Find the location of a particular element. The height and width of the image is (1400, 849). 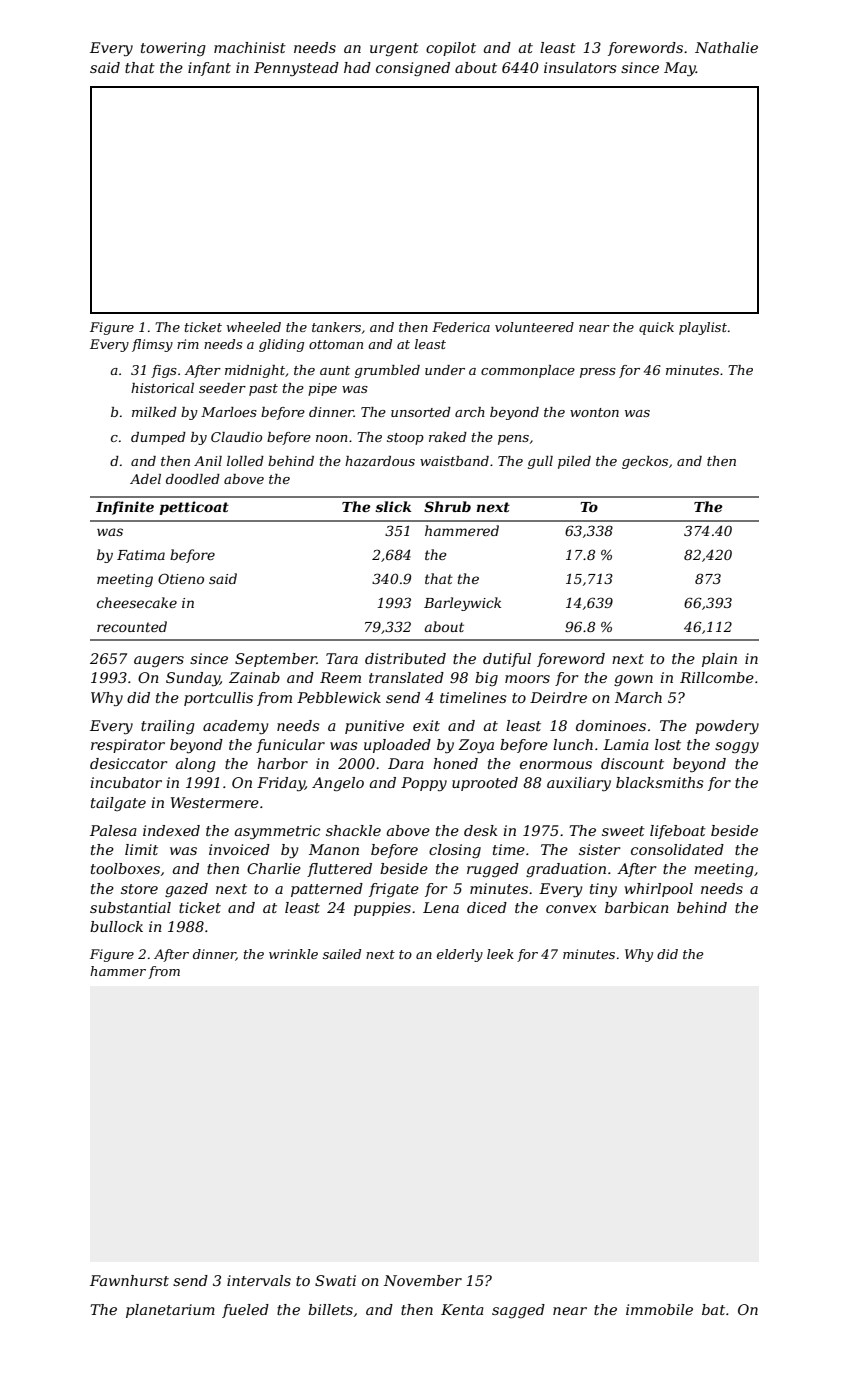

volunteered is located at coordinates (534, 327).
